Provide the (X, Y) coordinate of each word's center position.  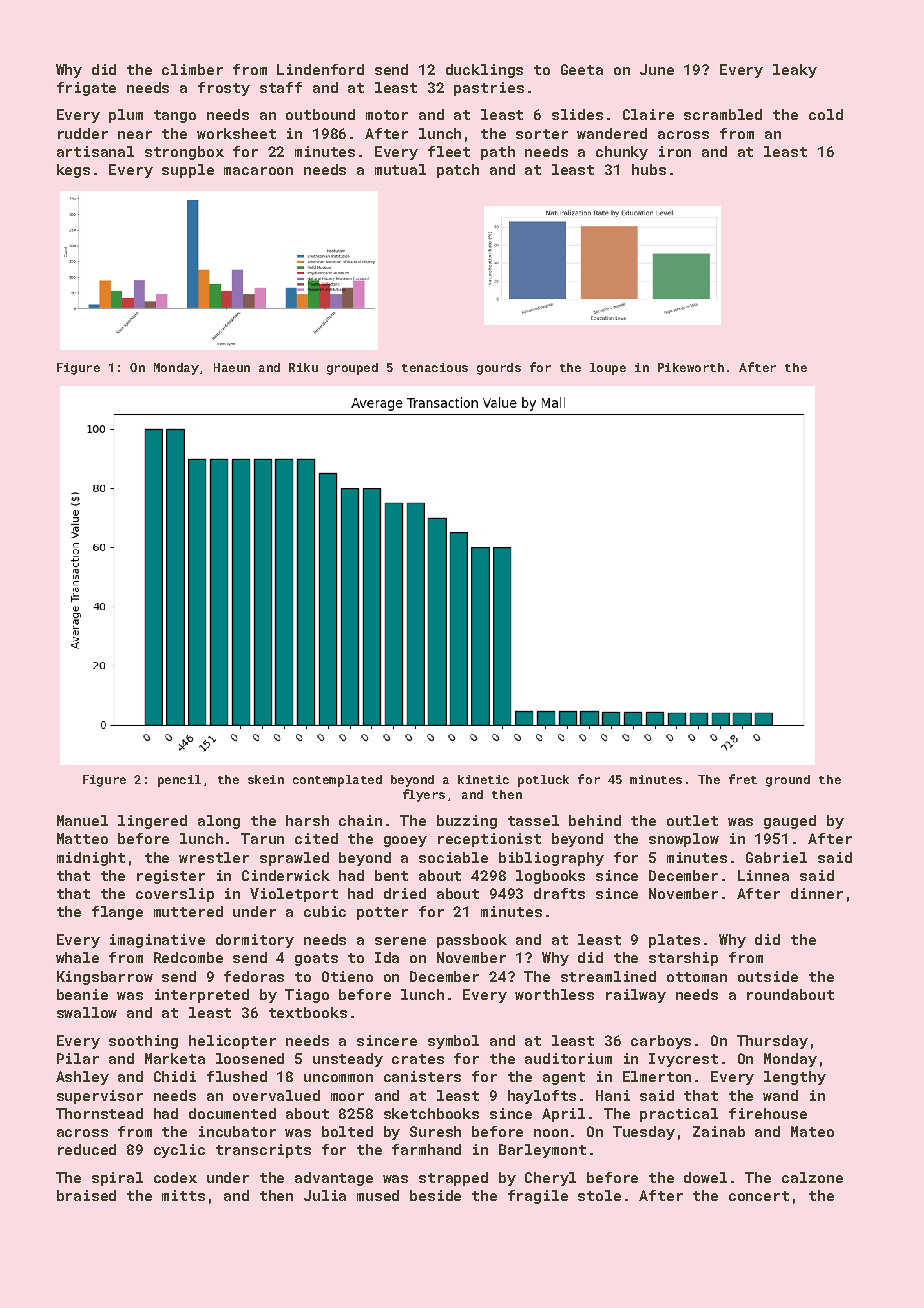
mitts (183, 1195)
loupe (608, 369)
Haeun (232, 367)
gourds (499, 369)
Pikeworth (691, 367)
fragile (538, 1197)
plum (126, 116)
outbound (320, 114)
